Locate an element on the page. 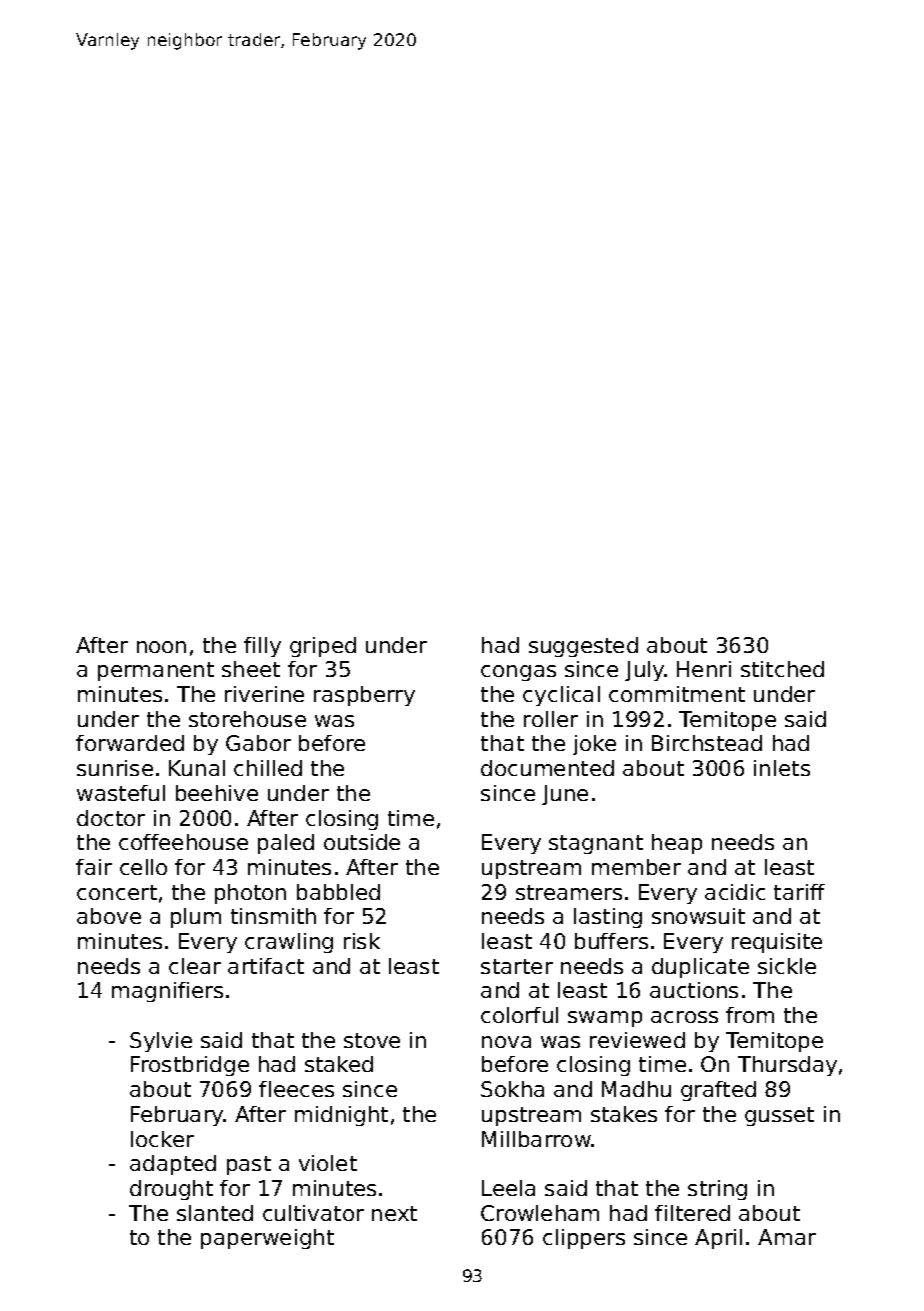 The image size is (924, 1311). paled is located at coordinates (286, 844).
